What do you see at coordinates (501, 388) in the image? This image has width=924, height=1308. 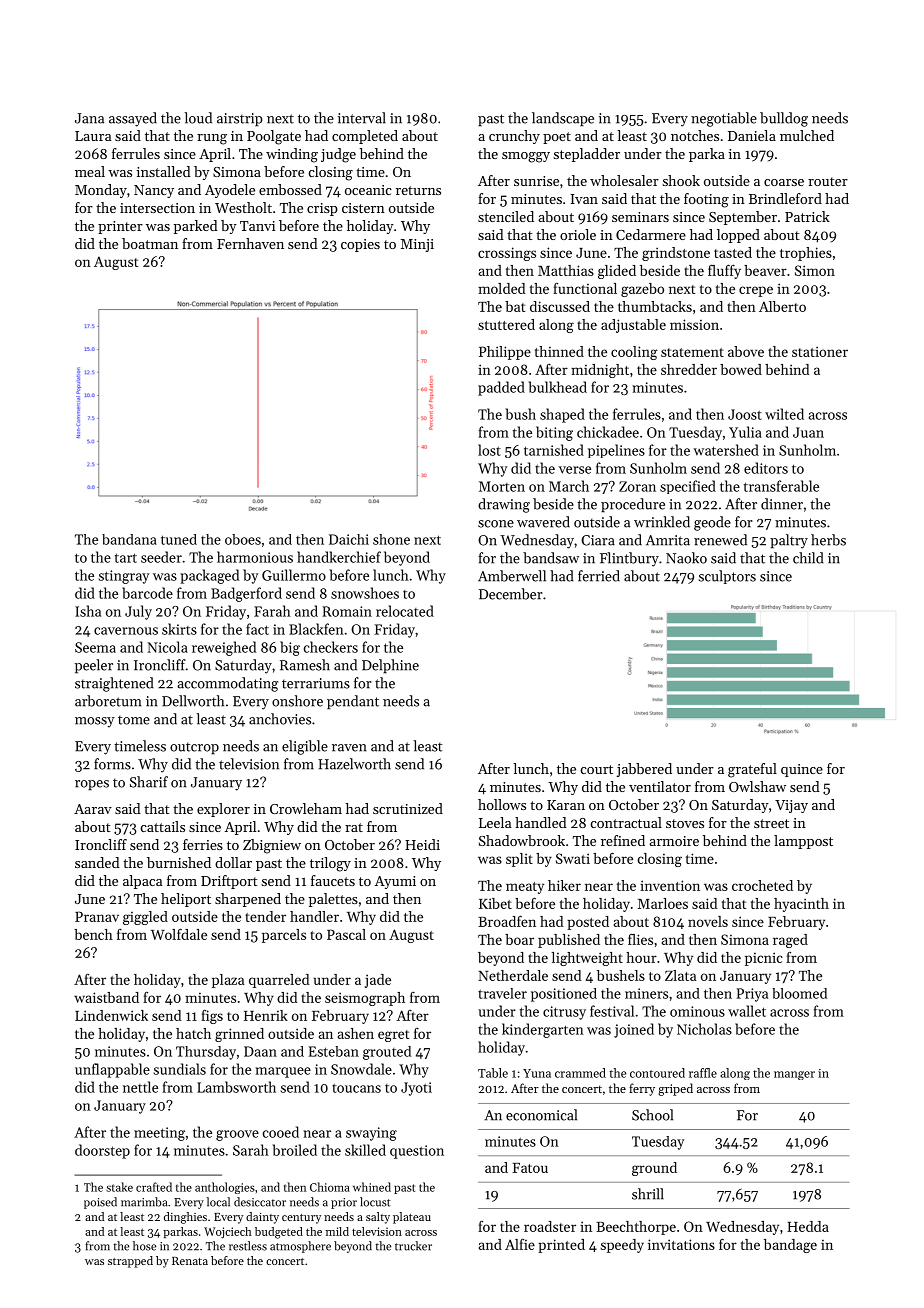 I see `padded` at bounding box center [501, 388].
